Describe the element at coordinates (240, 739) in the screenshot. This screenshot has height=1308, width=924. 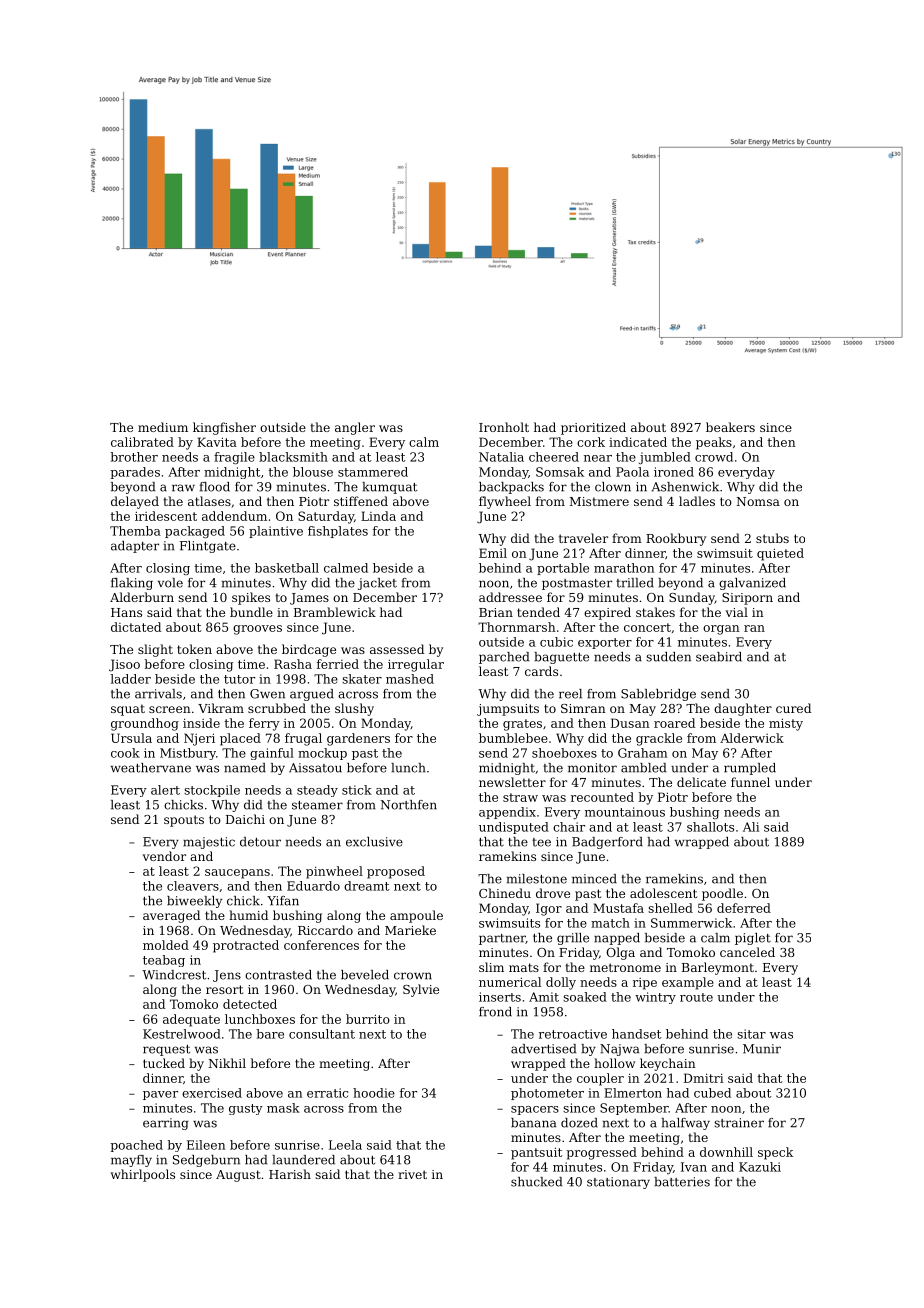
I see `placed` at that location.
